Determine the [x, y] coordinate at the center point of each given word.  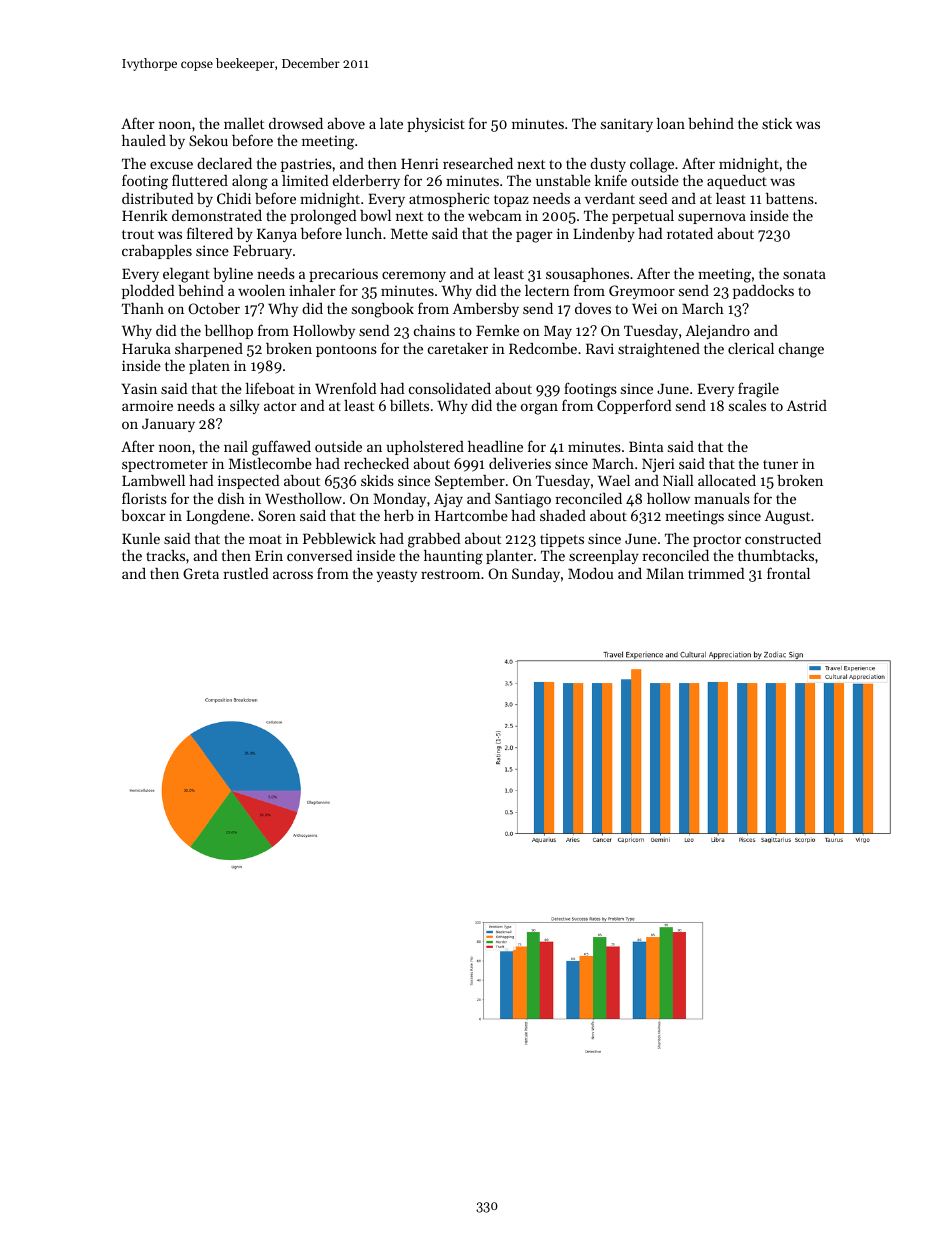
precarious [343, 275]
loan [671, 123]
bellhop [229, 332]
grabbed [434, 540]
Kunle [141, 538]
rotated [690, 233]
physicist [436, 125]
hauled [144, 140]
